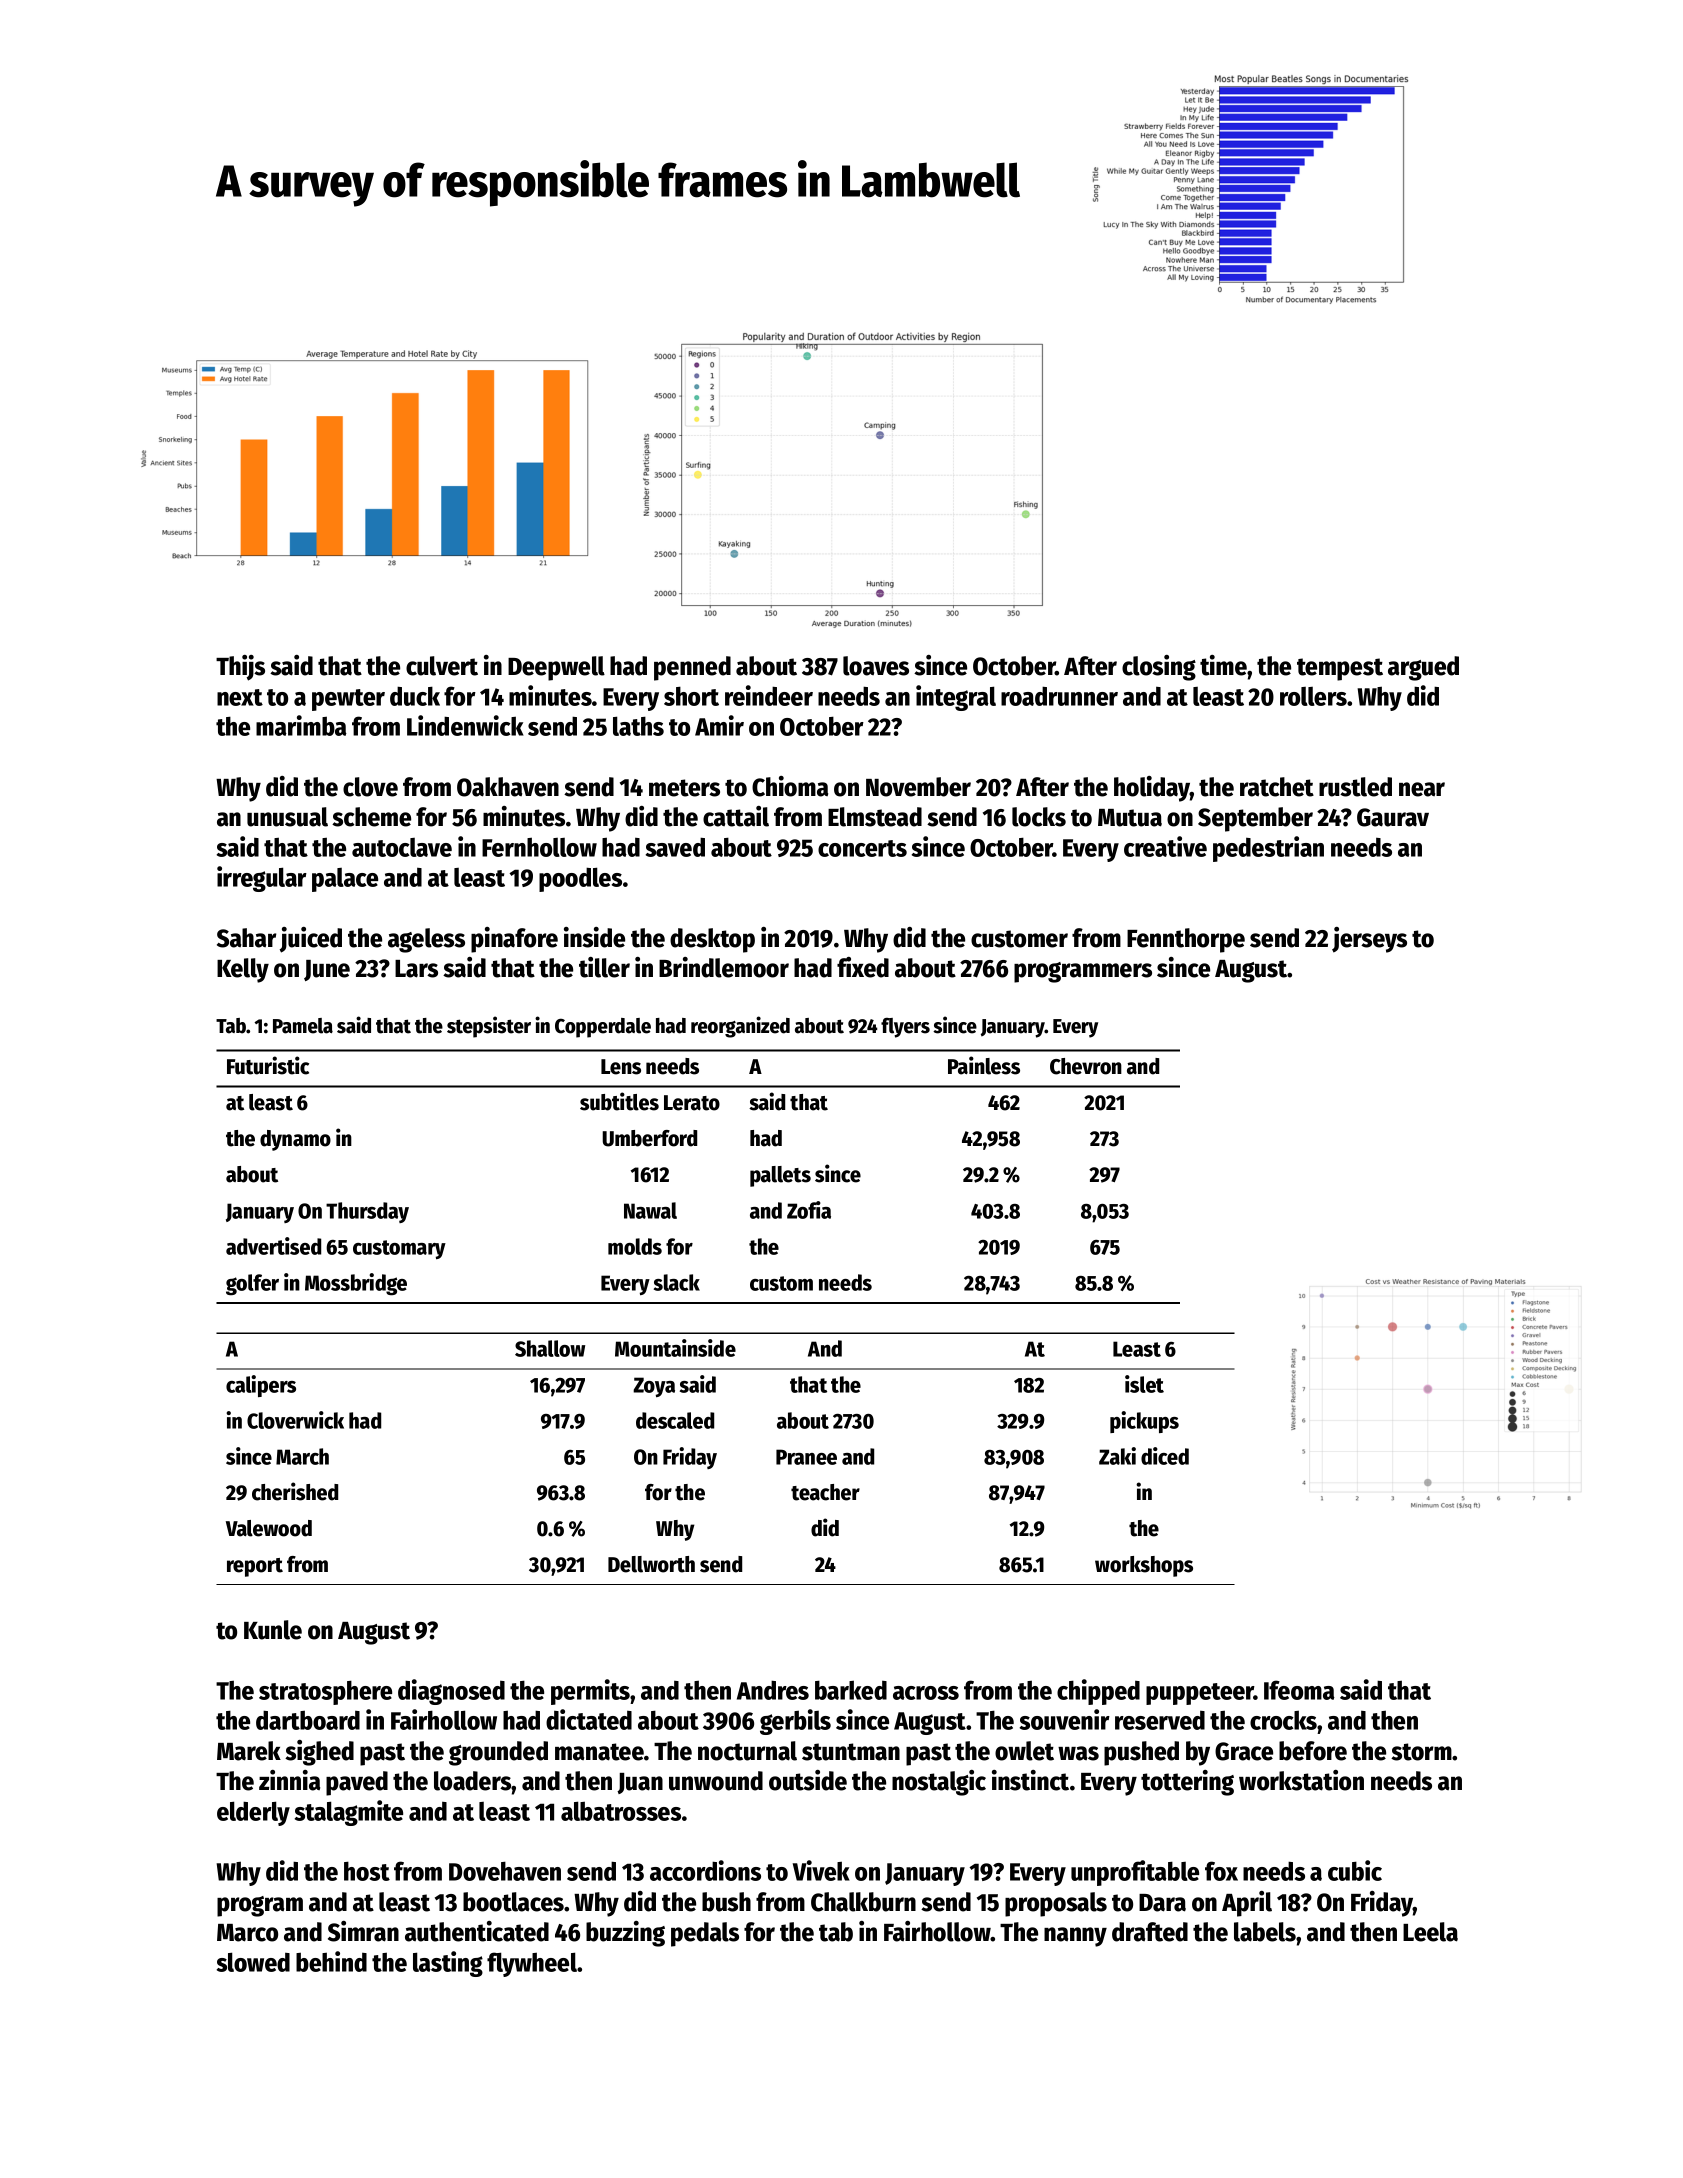  Describe the element at coordinates (240, 668) in the screenshot. I see `Thijs` at that location.
